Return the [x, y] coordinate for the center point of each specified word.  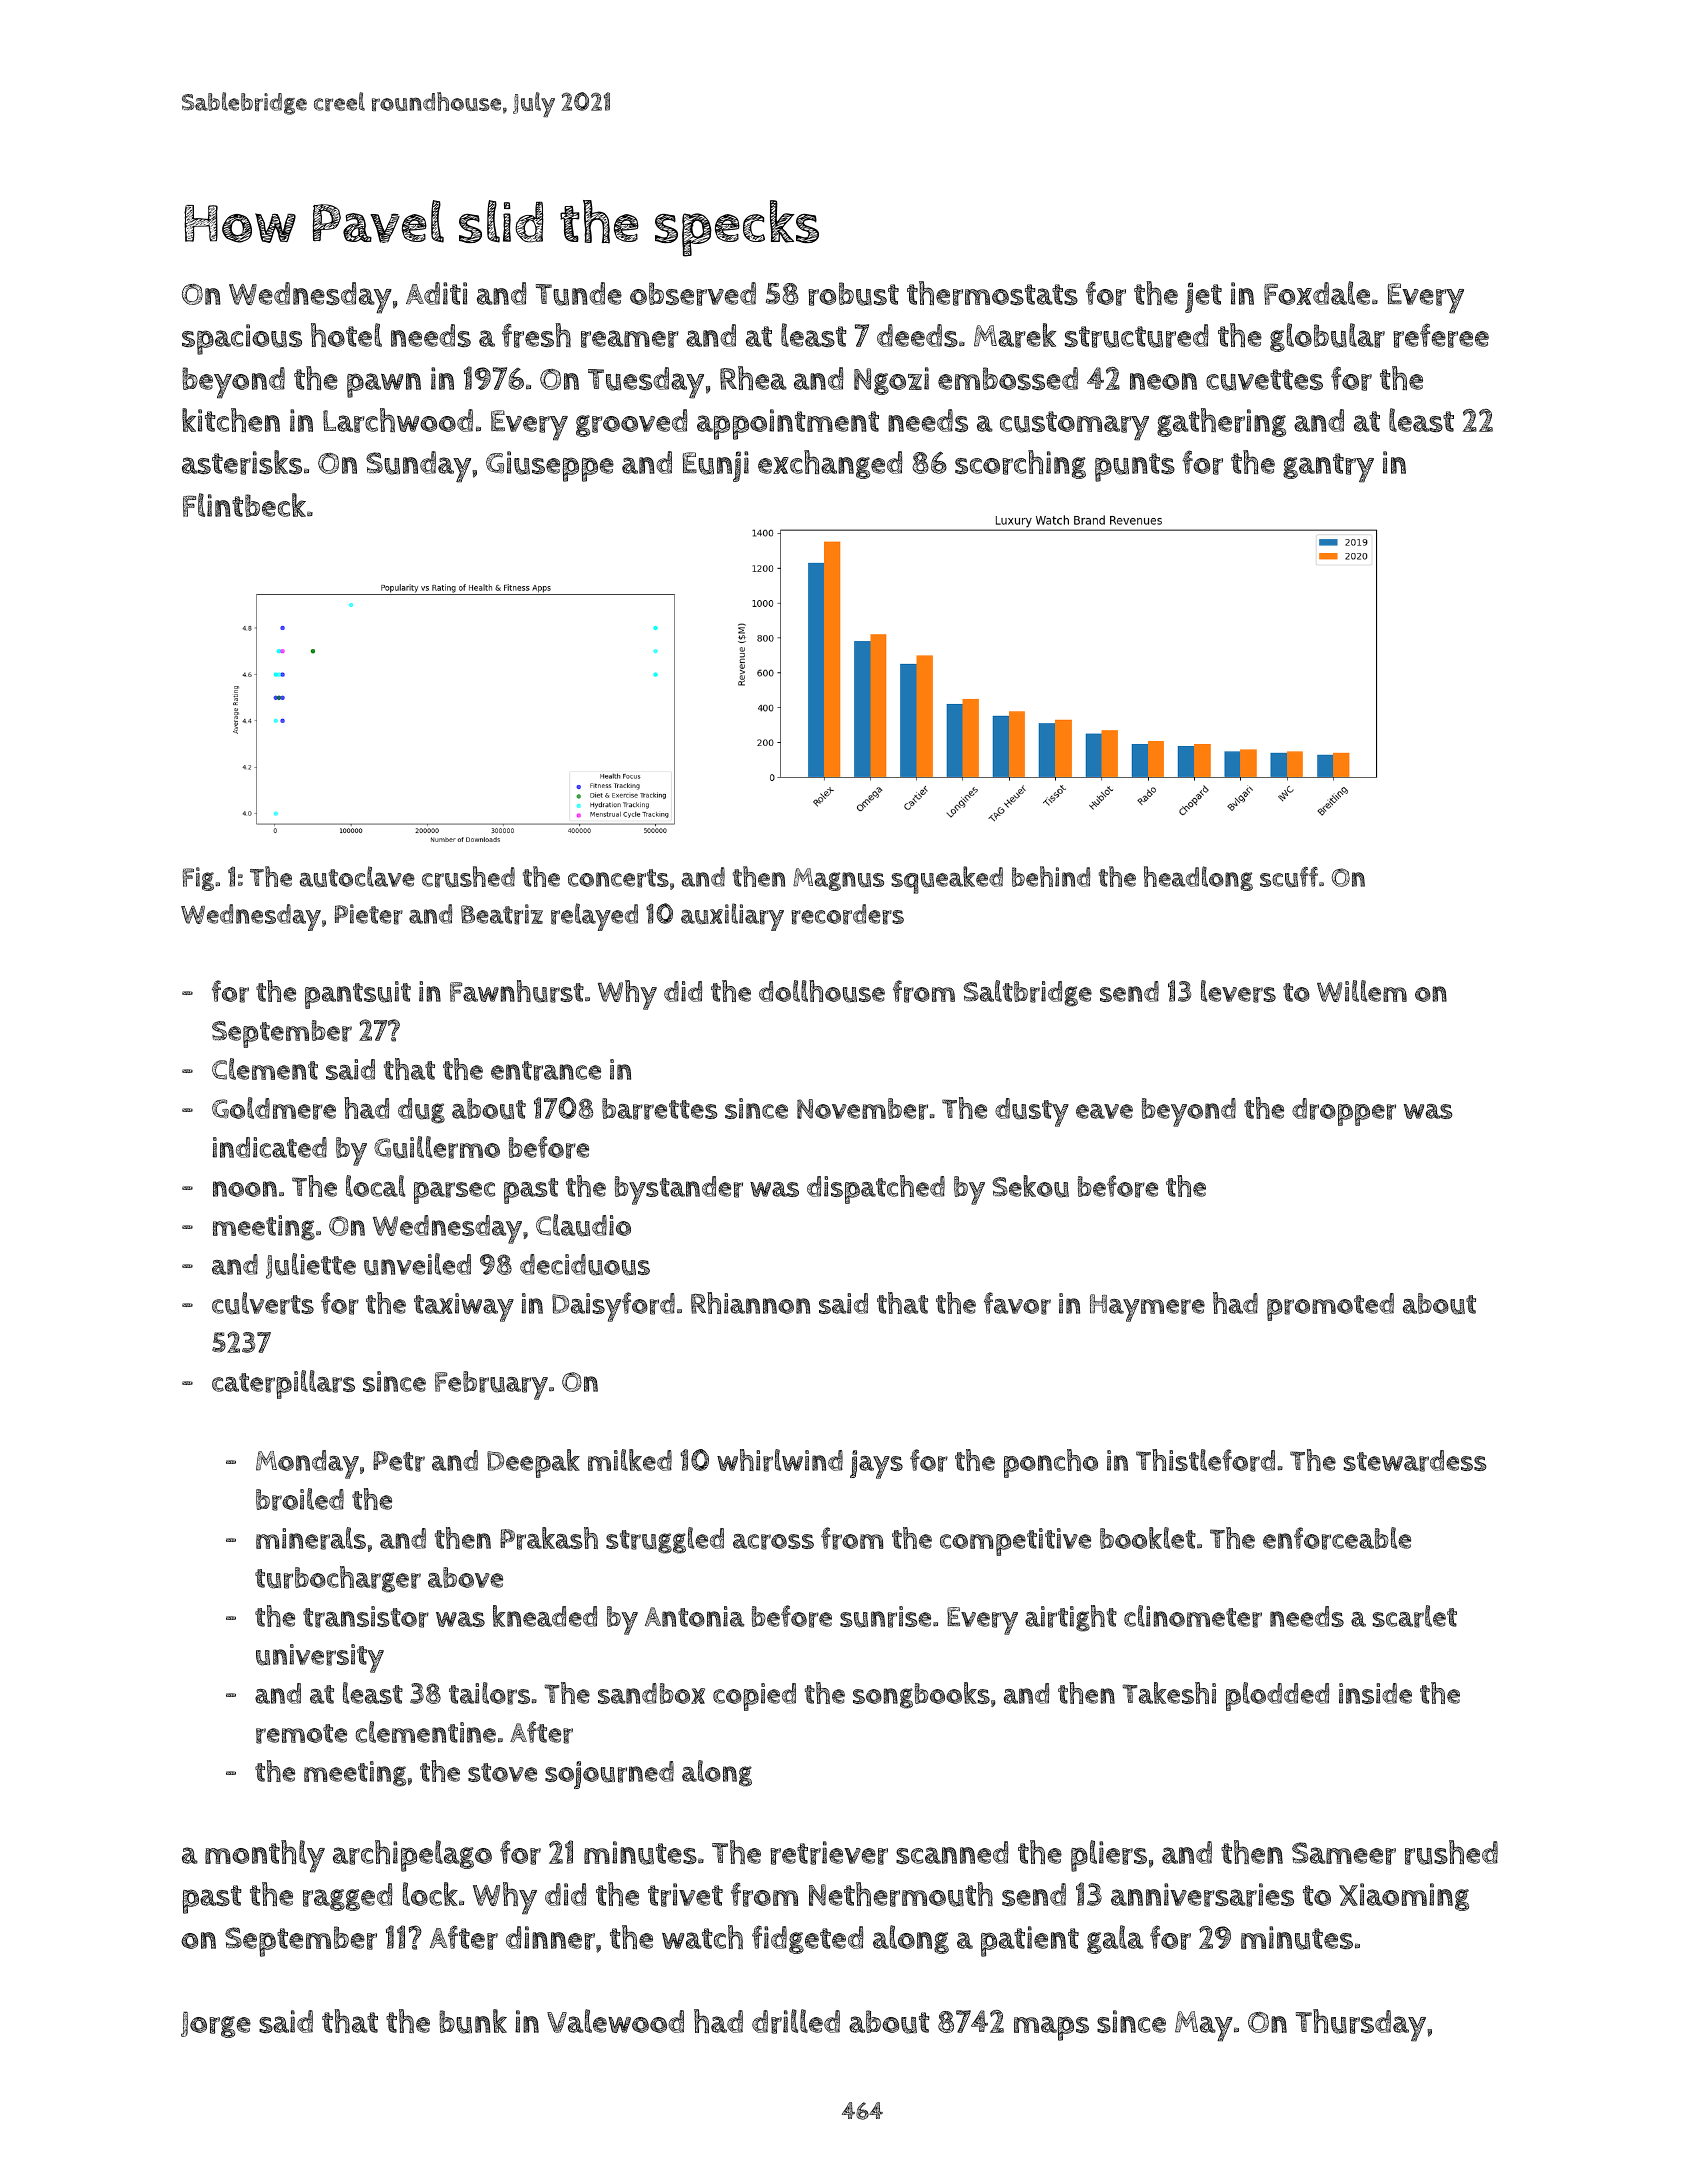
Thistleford [1205, 1460]
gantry [1328, 468]
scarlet [1415, 1616]
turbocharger [338, 1579]
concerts [618, 878]
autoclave [357, 876]
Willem [1362, 991]
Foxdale [1317, 293]
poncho [1051, 1463]
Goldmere [274, 1108]
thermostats [992, 293]
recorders [847, 914]
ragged [348, 1897]
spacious [242, 339]
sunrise [885, 1617]
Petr [399, 1461]
